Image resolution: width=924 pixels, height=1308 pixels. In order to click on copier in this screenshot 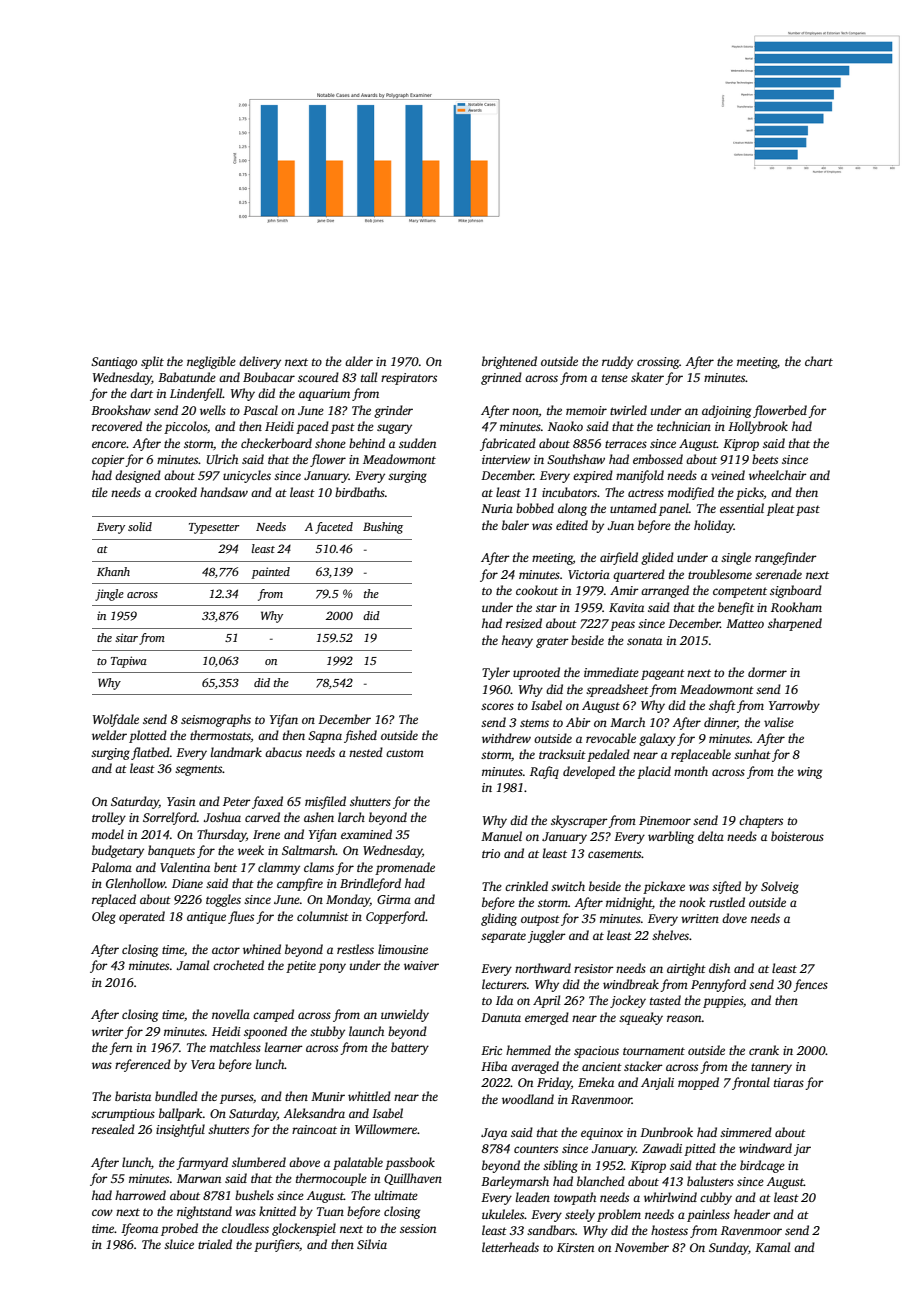, I will do `click(108, 461)`.
